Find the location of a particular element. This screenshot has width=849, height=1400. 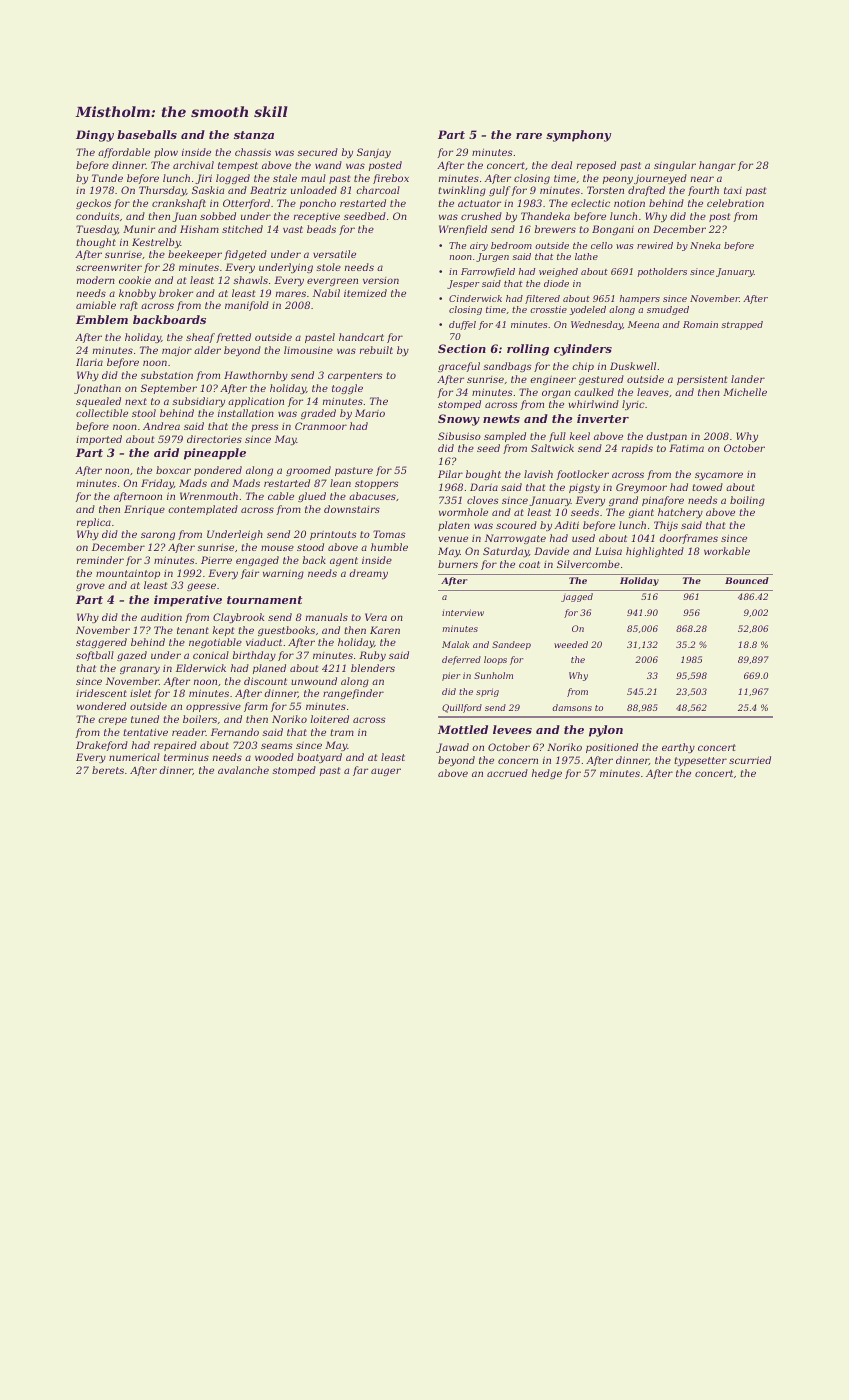

Munir is located at coordinates (139, 229).
